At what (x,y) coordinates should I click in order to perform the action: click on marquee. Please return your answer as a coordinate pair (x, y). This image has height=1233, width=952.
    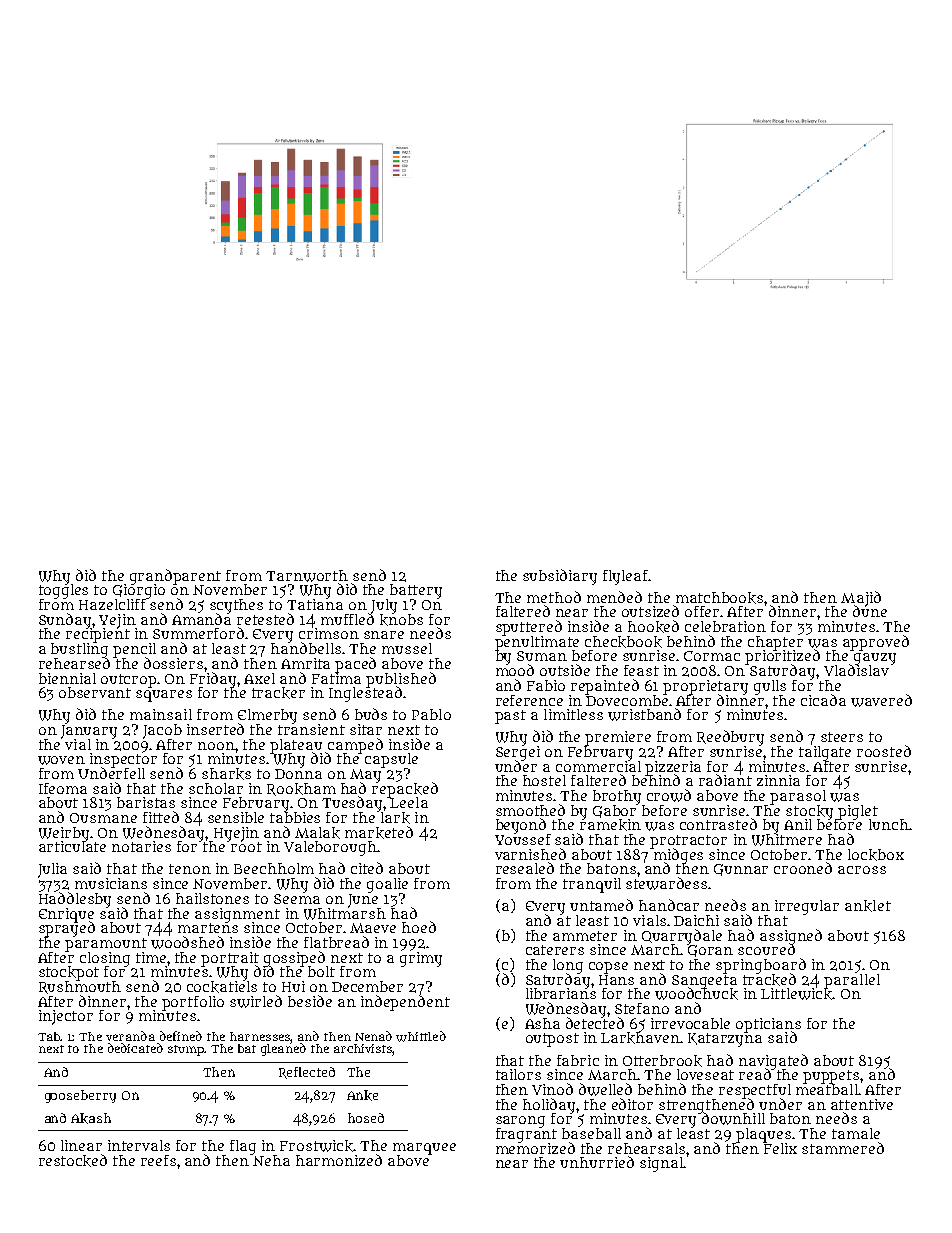
    Looking at the image, I should click on (424, 1149).
